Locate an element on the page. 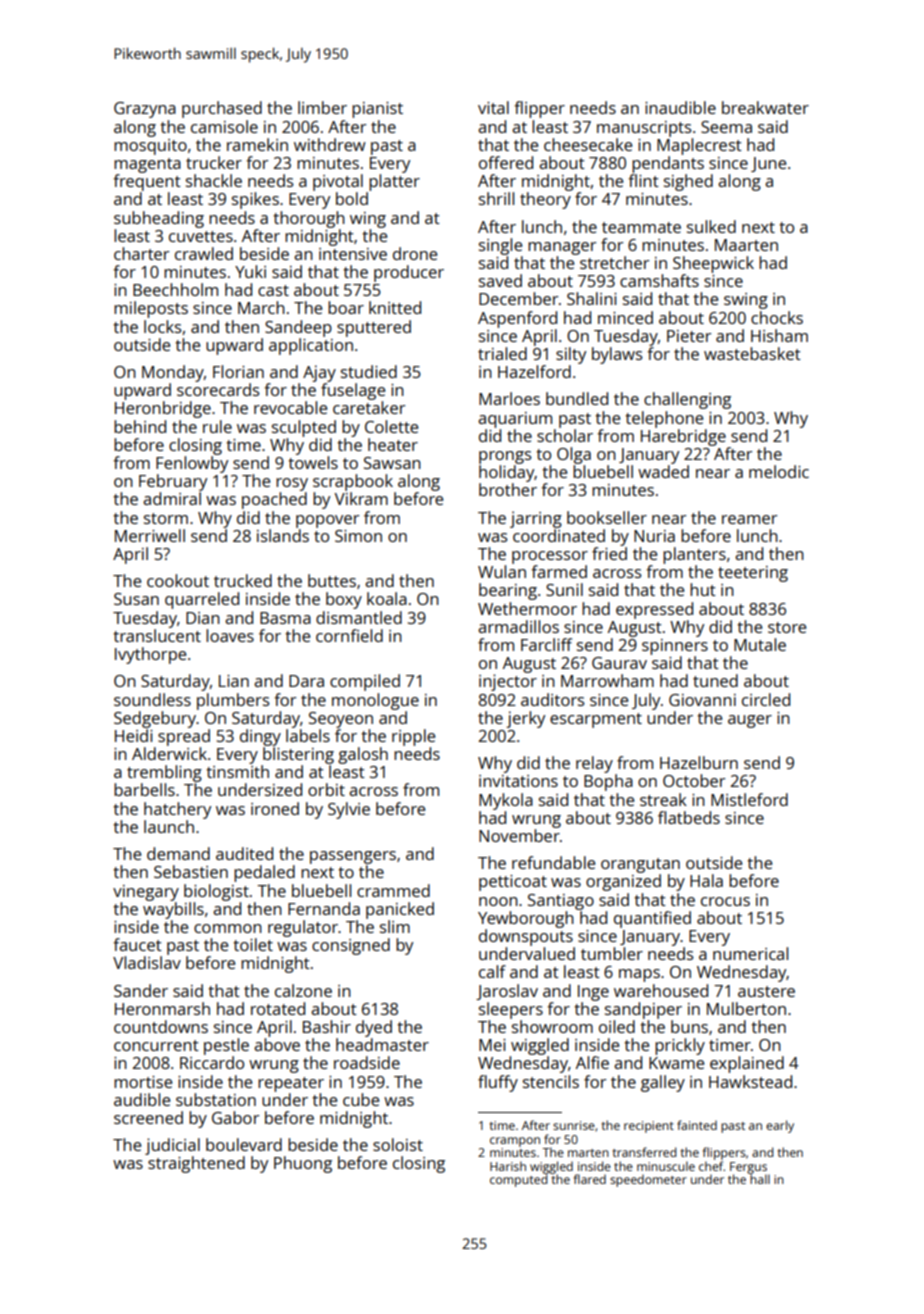 The height and width of the image is (1314, 924). crampon is located at coordinates (515, 1142).
